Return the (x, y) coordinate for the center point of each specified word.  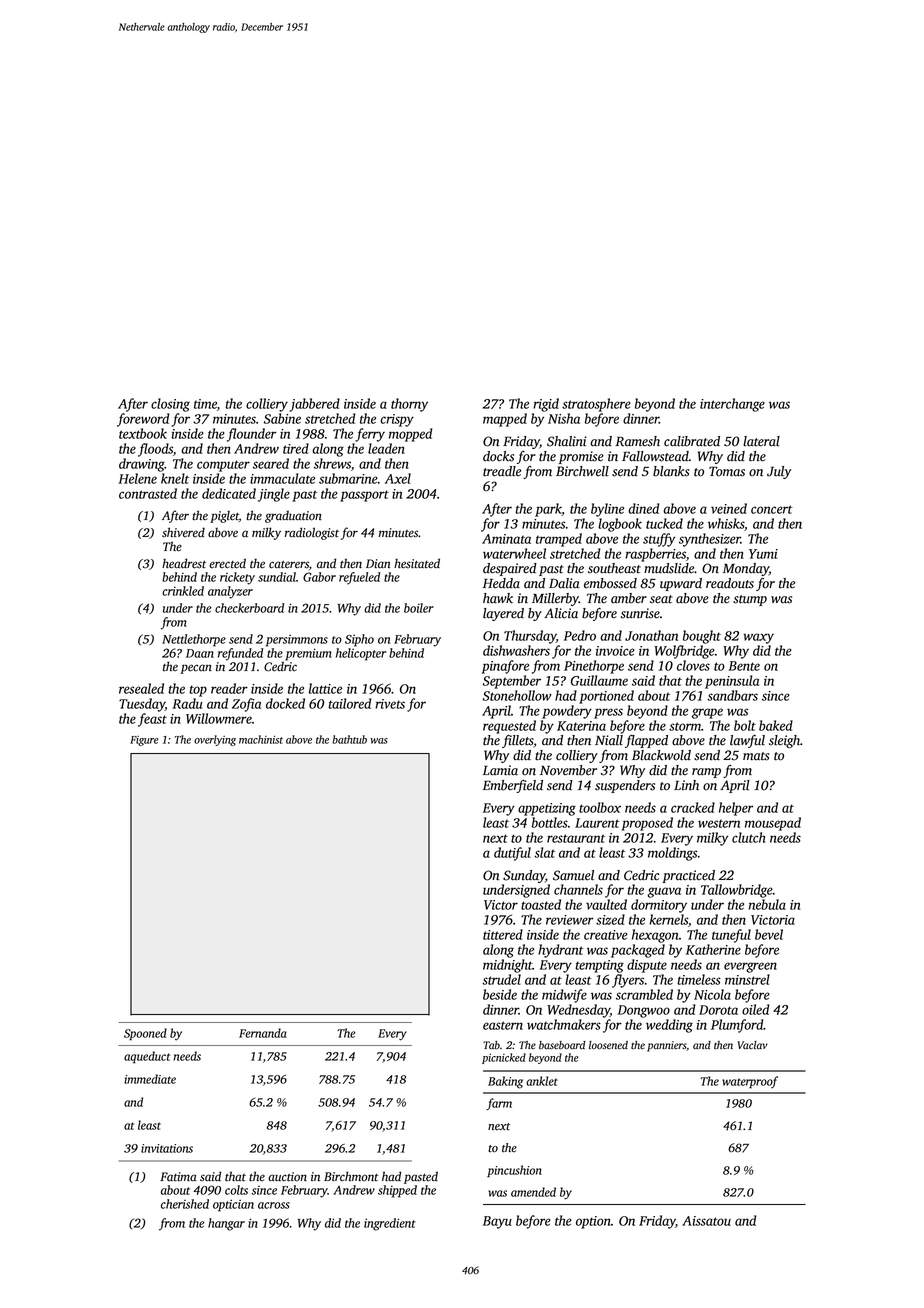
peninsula (732, 682)
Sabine (282, 418)
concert (772, 509)
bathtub (349, 739)
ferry (370, 435)
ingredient (390, 1224)
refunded (240, 654)
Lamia (500, 770)
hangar (226, 1224)
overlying (215, 740)
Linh (686, 785)
